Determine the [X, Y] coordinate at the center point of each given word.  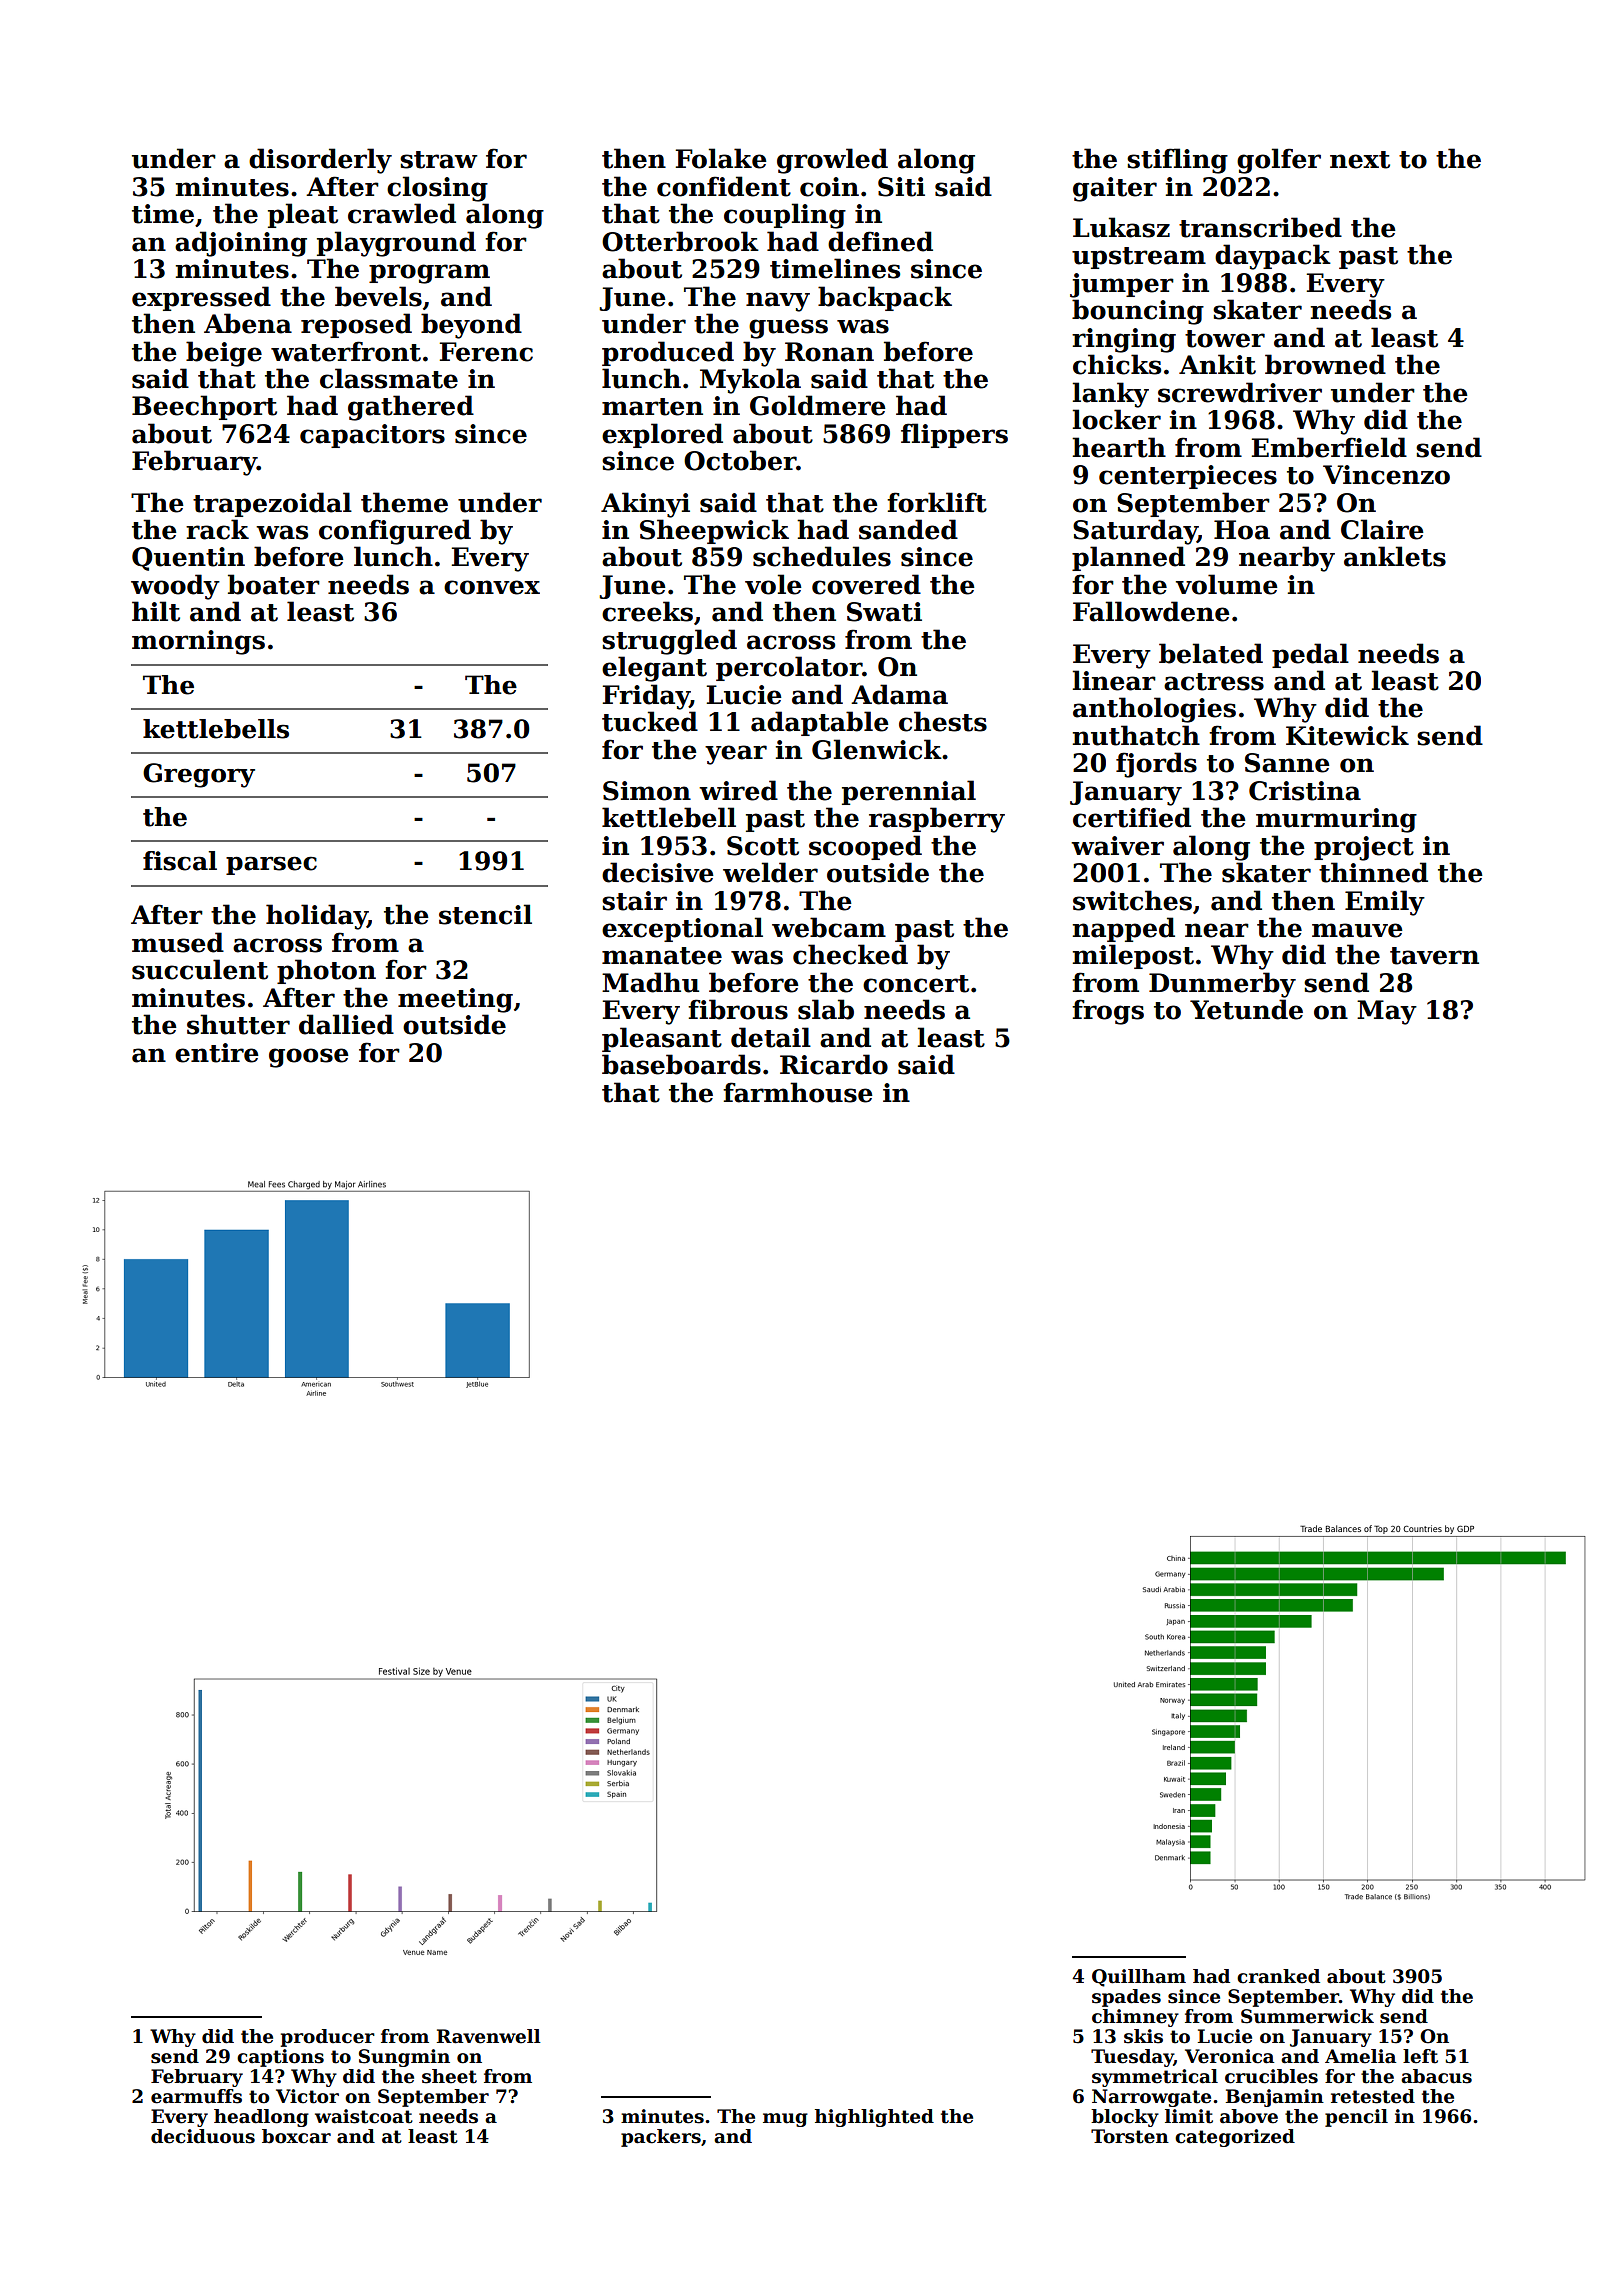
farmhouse [798, 1092]
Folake [721, 158]
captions [280, 2058]
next [1360, 160]
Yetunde [1246, 1009]
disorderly [320, 161]
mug [785, 2120]
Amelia [1360, 2056]
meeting [455, 1000]
